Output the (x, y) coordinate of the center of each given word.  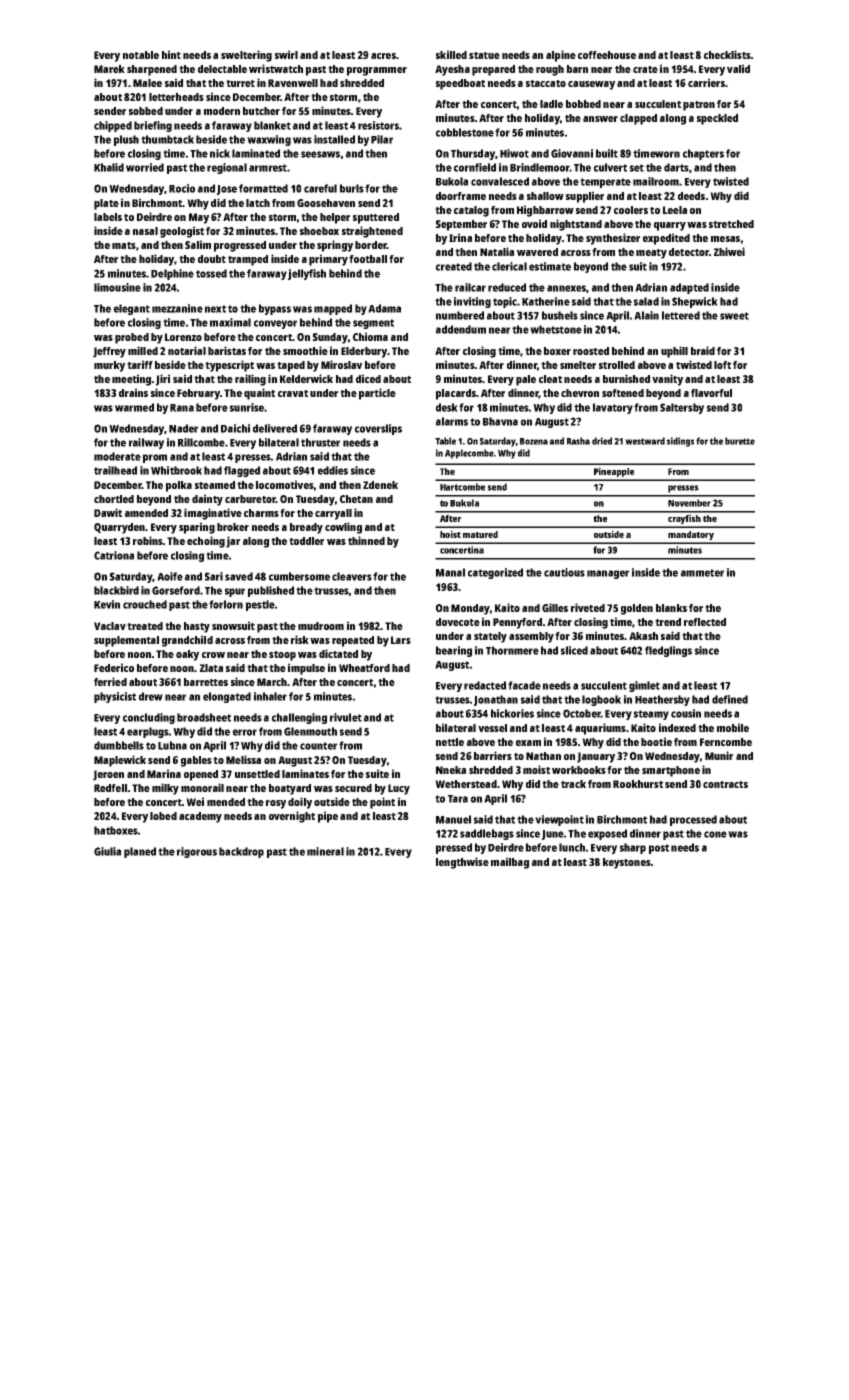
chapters (703, 154)
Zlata (211, 668)
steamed (215, 485)
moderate (117, 456)
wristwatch (276, 68)
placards (456, 394)
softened (623, 393)
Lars (401, 640)
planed (140, 852)
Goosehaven (326, 203)
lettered (681, 315)
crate (645, 69)
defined (730, 699)
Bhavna (500, 421)
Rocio (182, 188)
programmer (377, 71)
